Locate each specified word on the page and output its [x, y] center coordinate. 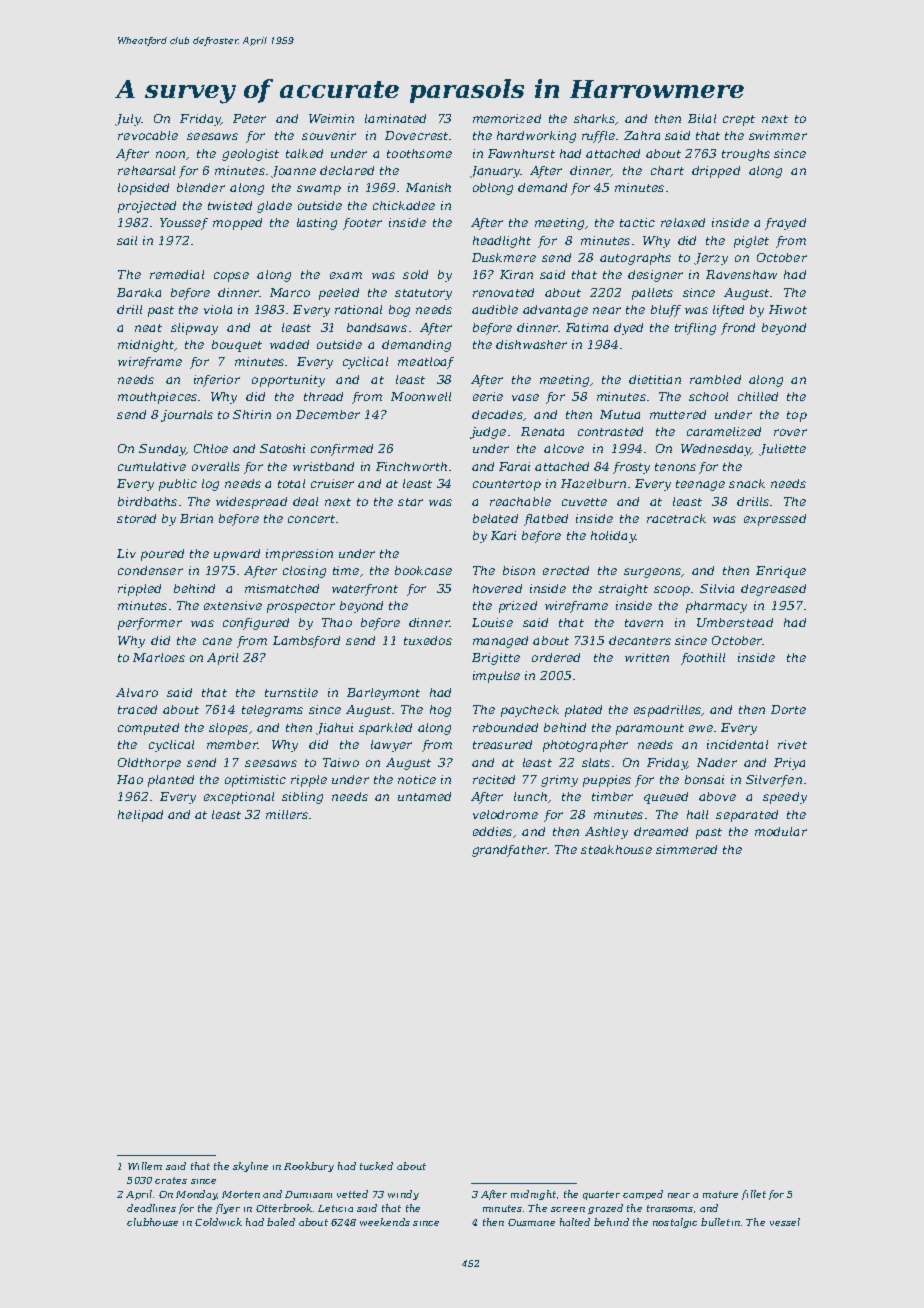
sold [415, 274]
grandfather [509, 851]
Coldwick [218, 1222]
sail [127, 240]
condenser [150, 570]
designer [655, 276]
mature [720, 1194]
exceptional [239, 798]
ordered [556, 657]
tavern [644, 623]
